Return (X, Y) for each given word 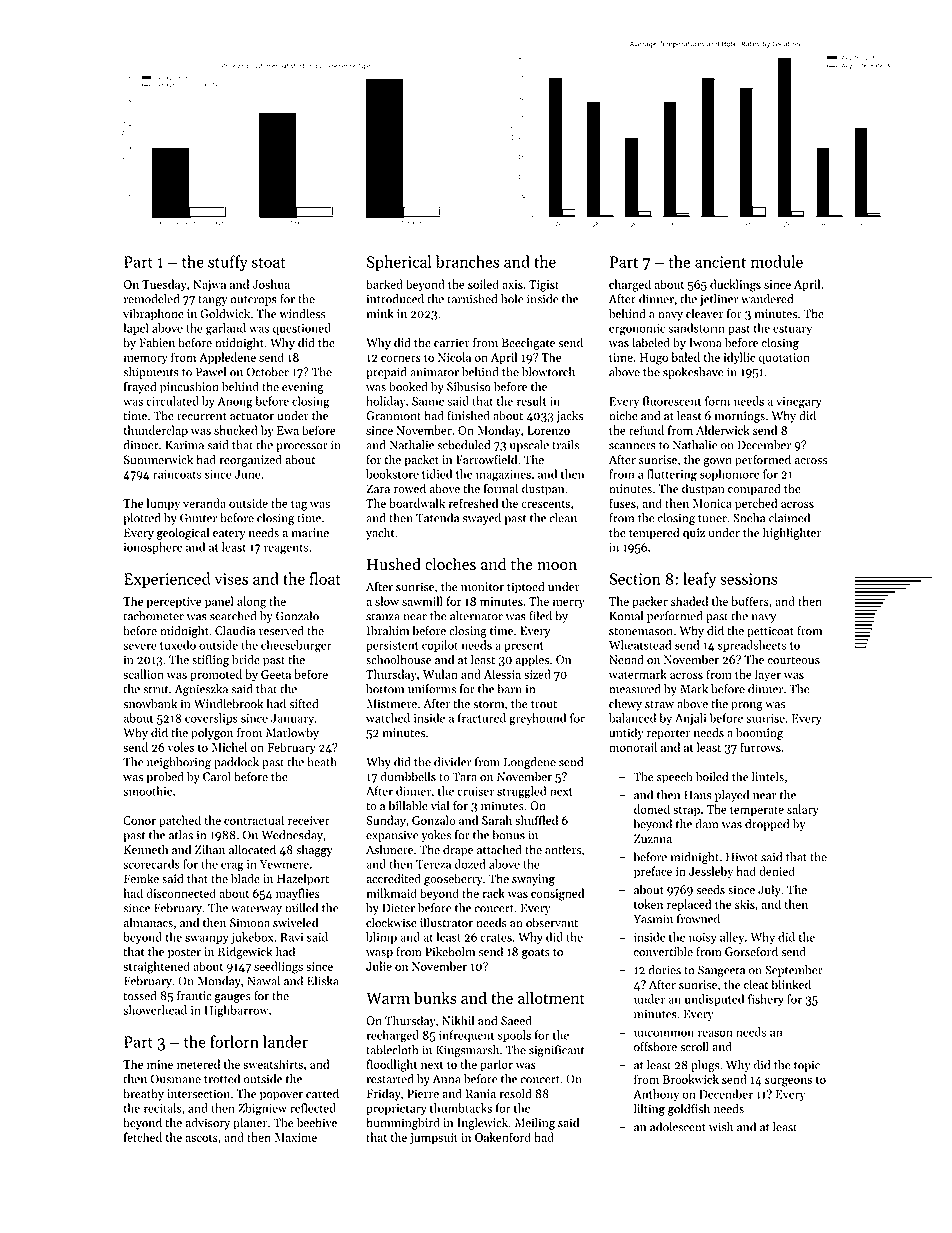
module (777, 261)
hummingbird (403, 1123)
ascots (201, 1138)
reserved (281, 630)
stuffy (228, 263)
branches (467, 261)
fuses (622, 503)
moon (557, 566)
